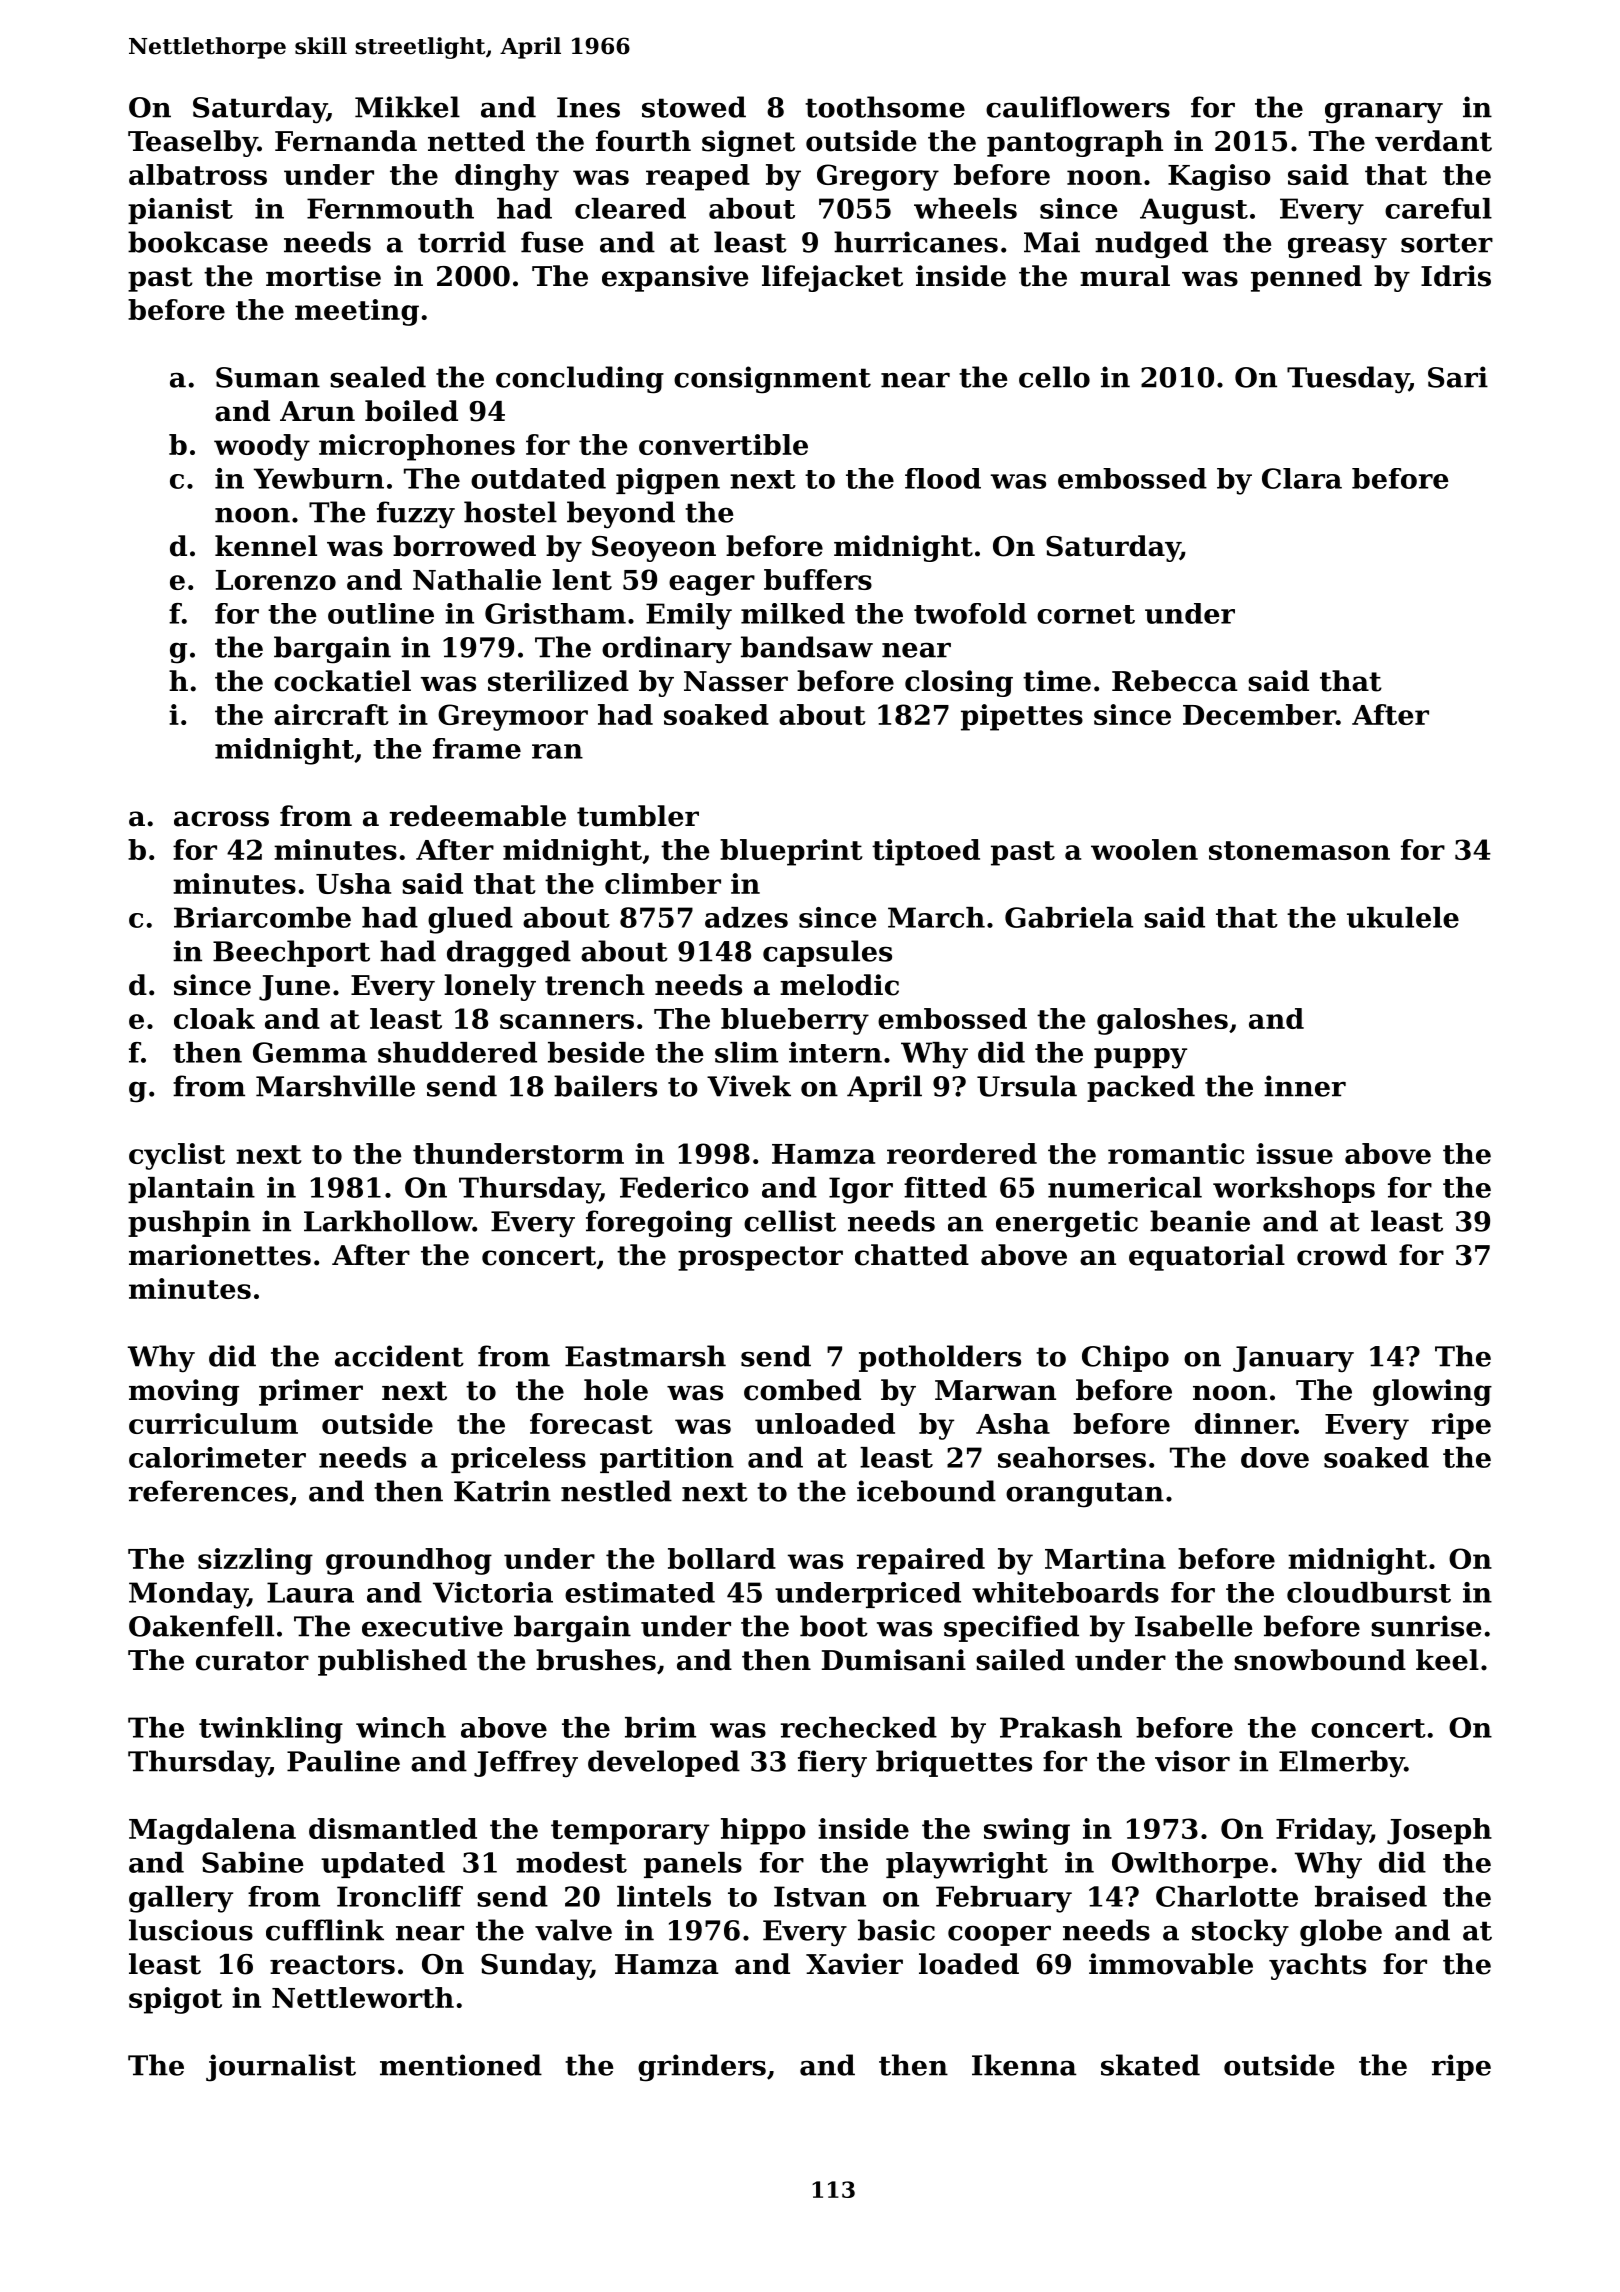  I want to click on bookcase, so click(198, 242).
